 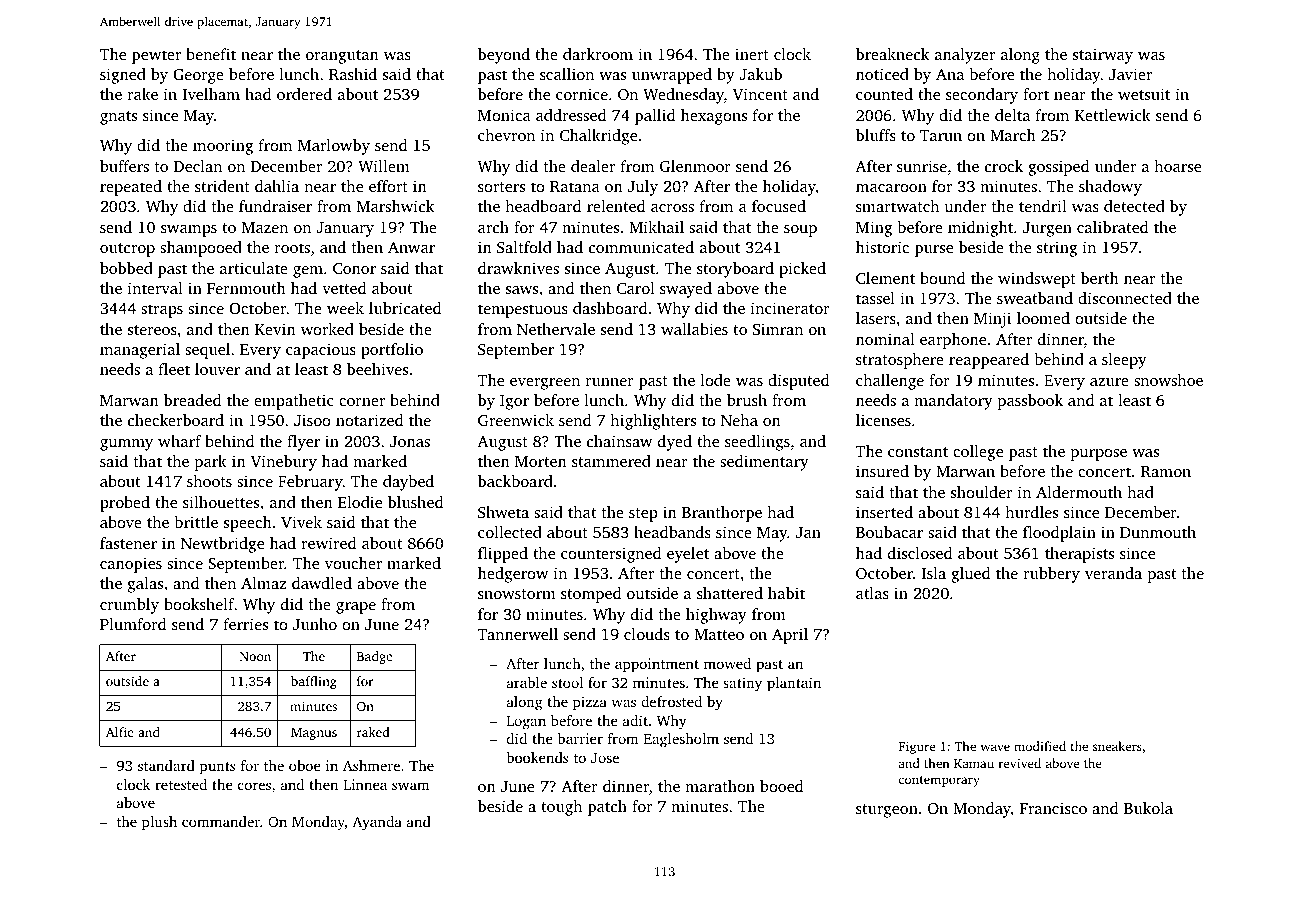 I want to click on runner, so click(x=610, y=382).
